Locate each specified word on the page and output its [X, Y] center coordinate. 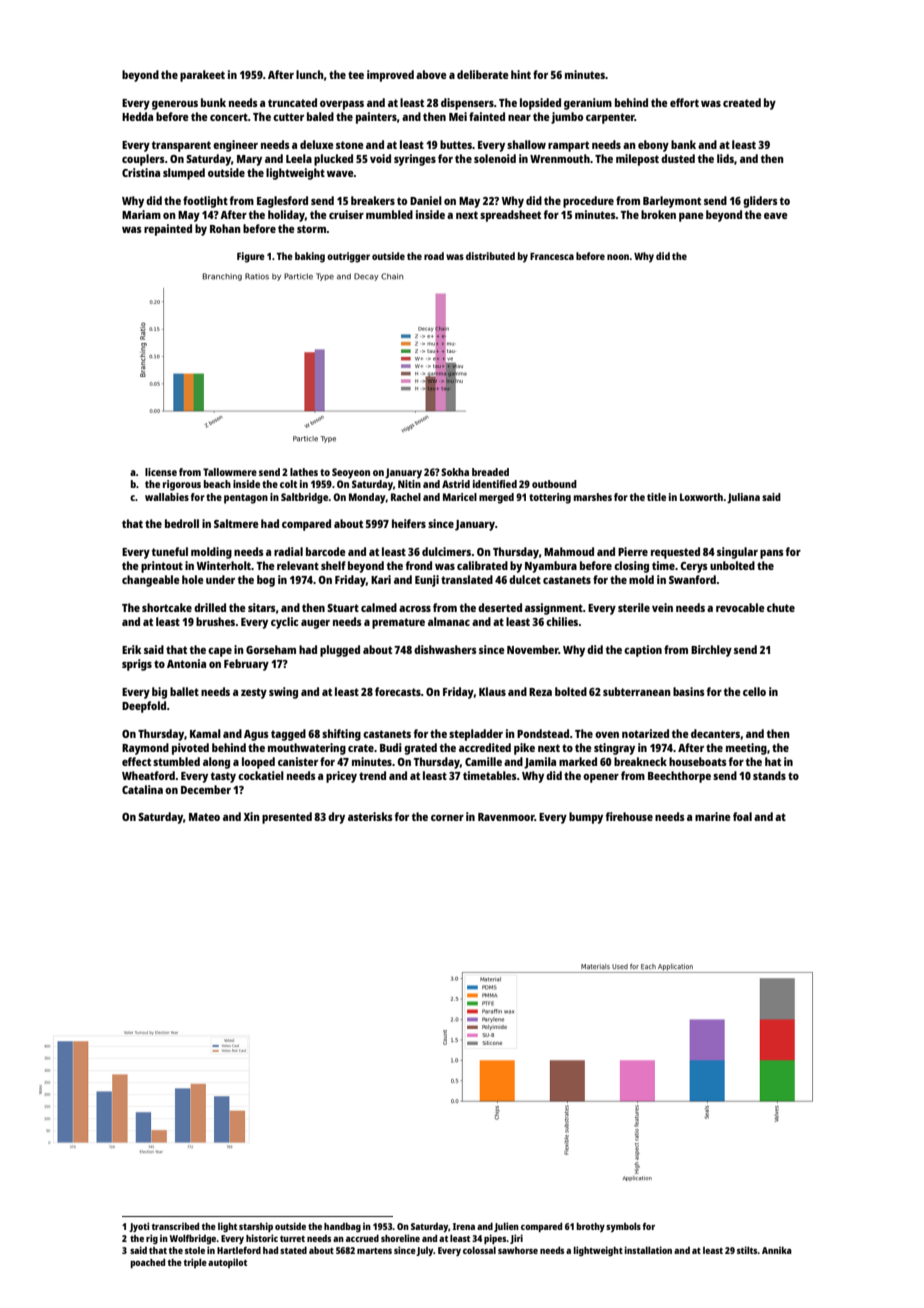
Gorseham [271, 649]
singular [737, 553]
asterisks [370, 816]
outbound [554, 484]
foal [742, 816]
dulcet [525, 579]
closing [631, 567]
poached [147, 1263]
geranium [588, 104]
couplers [143, 160]
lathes [304, 472]
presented [287, 818]
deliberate [483, 74]
